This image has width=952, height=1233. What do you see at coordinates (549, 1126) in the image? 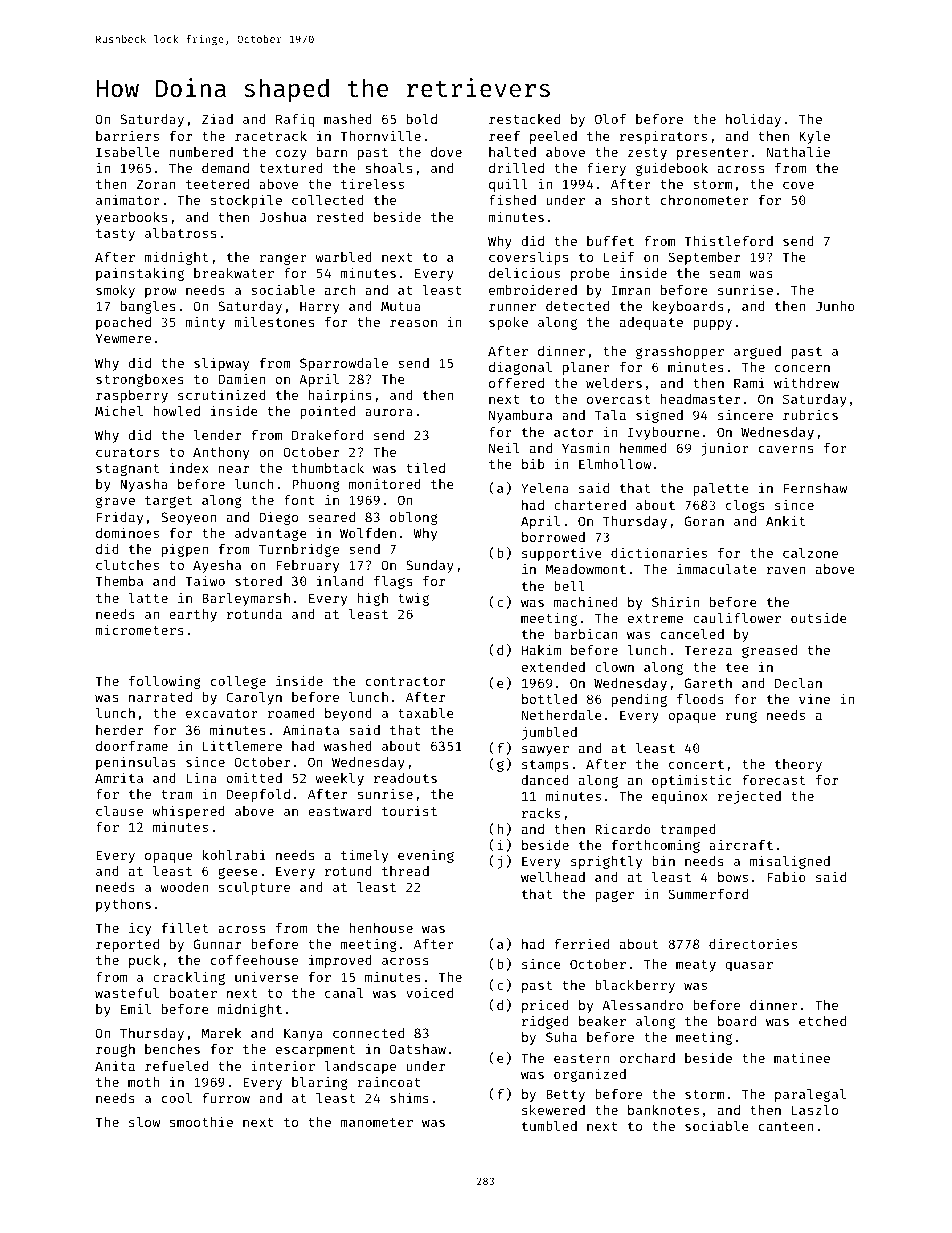
I see `tumbled` at bounding box center [549, 1126].
